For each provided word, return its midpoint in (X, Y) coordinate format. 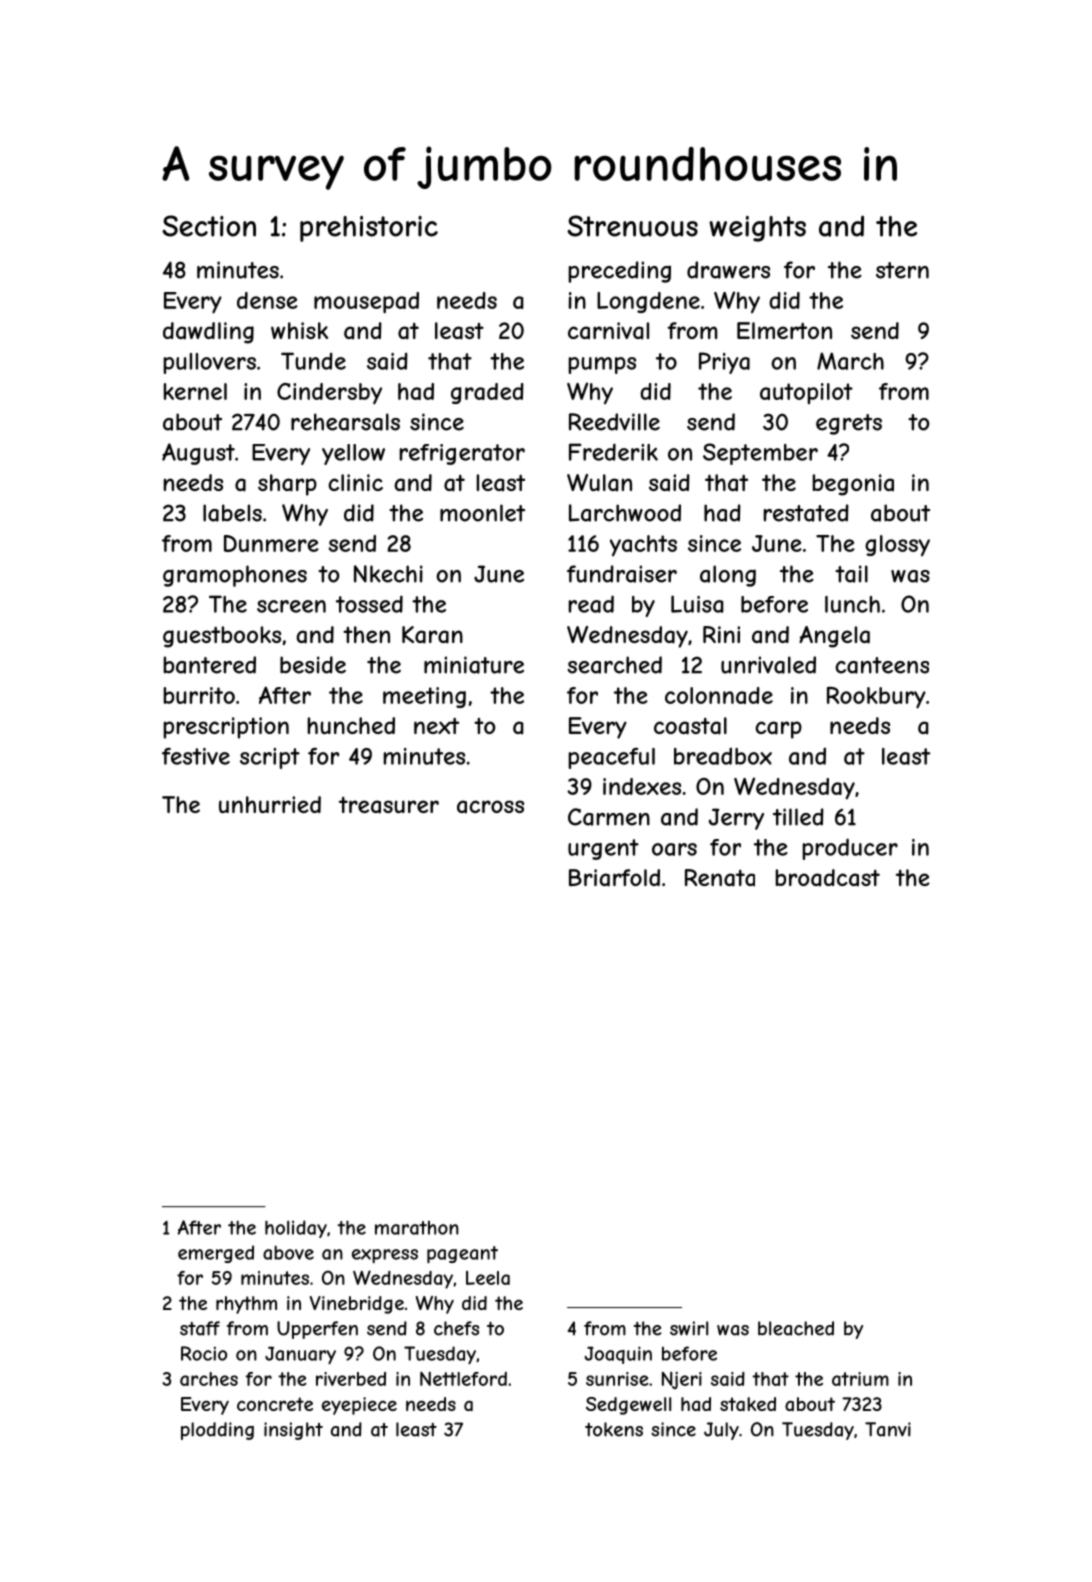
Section (209, 226)
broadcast (827, 878)
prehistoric (369, 229)
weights (757, 229)
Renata (720, 878)
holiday (296, 1229)
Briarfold (614, 878)
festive (196, 756)
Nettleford (463, 1378)
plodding (217, 1431)
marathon (417, 1228)
